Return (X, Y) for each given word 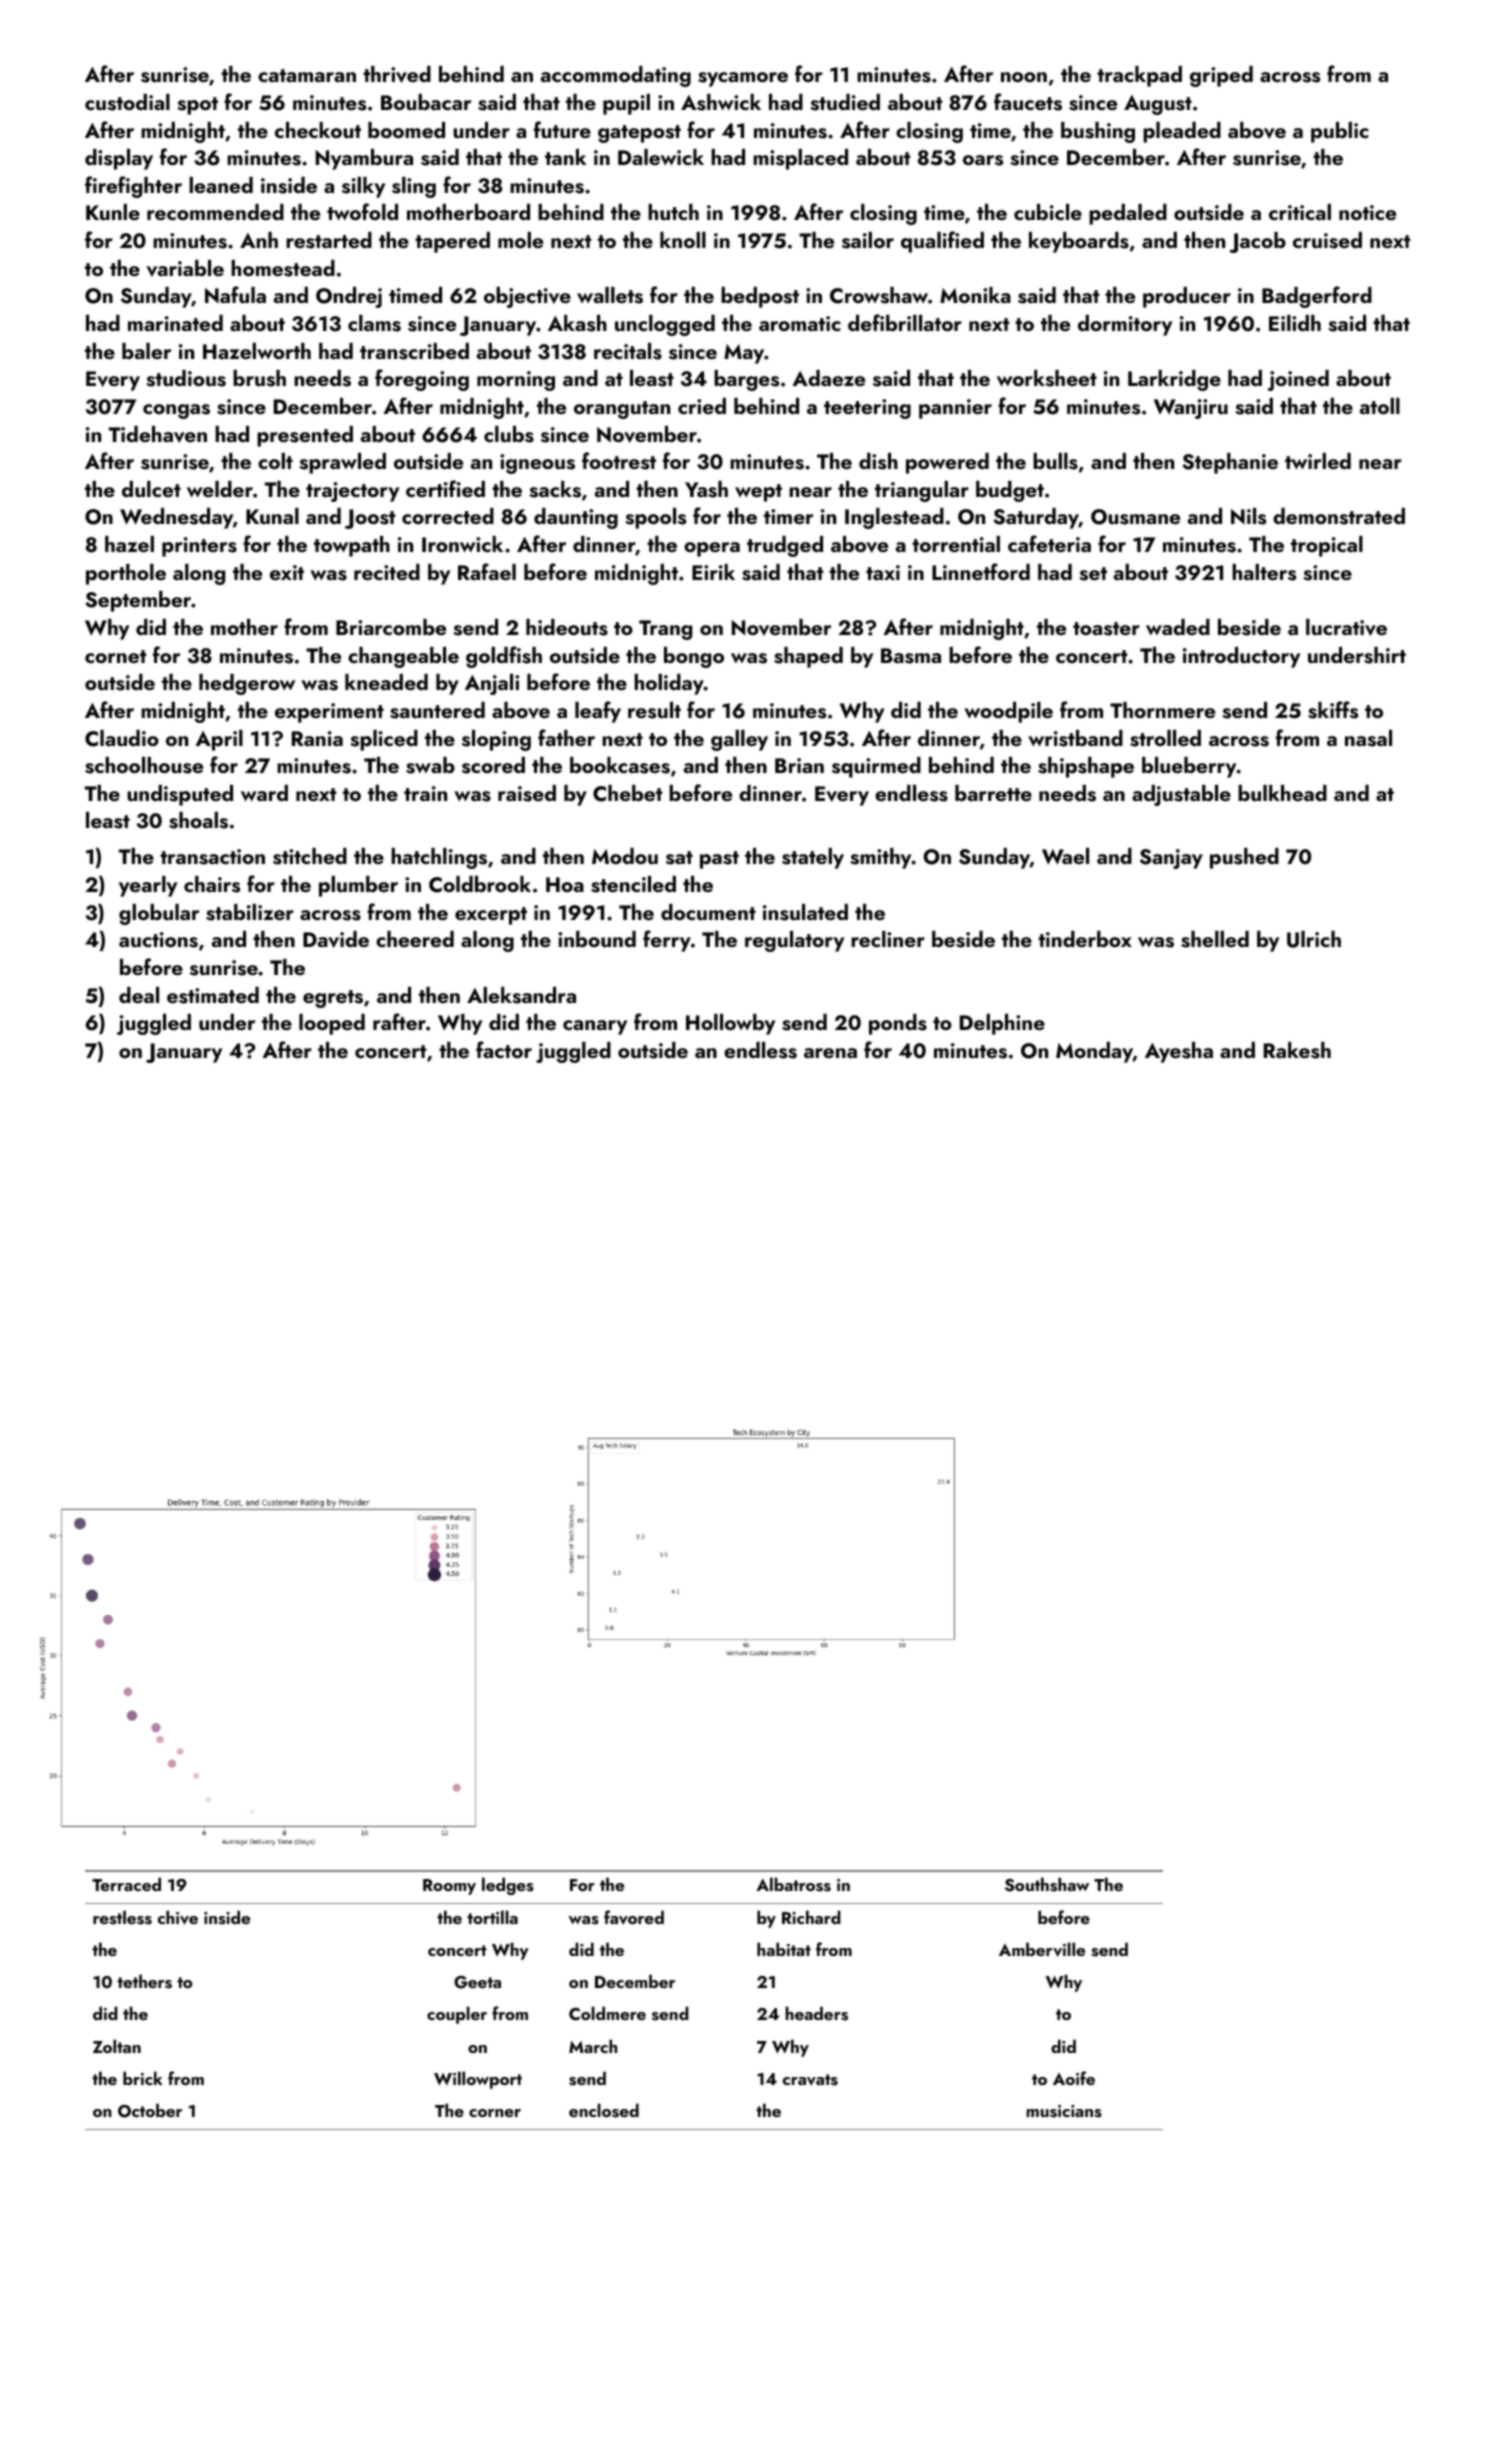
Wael (1065, 856)
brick (143, 2078)
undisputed (180, 795)
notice (1367, 212)
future (562, 129)
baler (146, 351)
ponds (898, 1024)
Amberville (1042, 1949)
